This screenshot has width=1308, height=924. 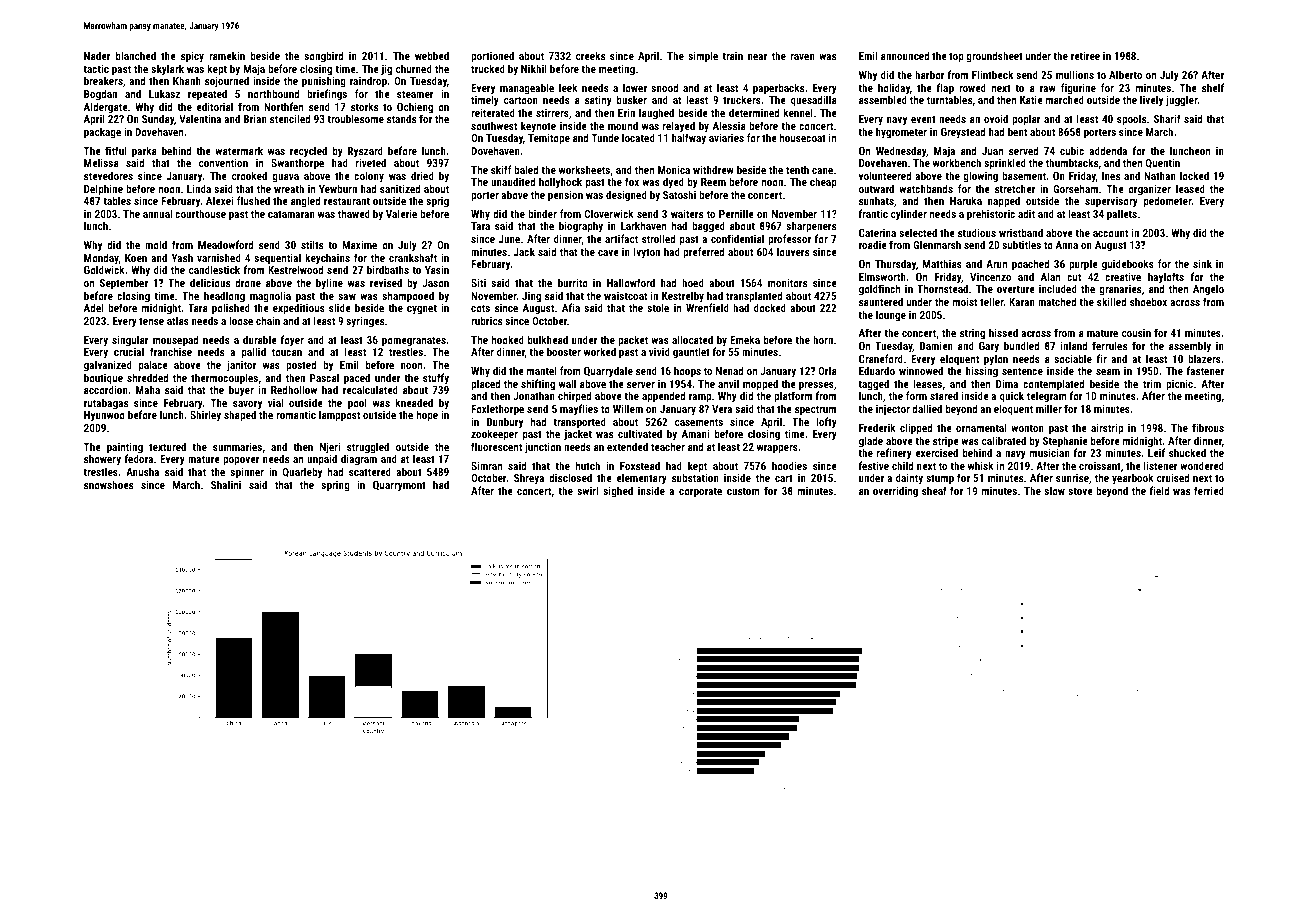 I want to click on ramekin, so click(x=227, y=55).
